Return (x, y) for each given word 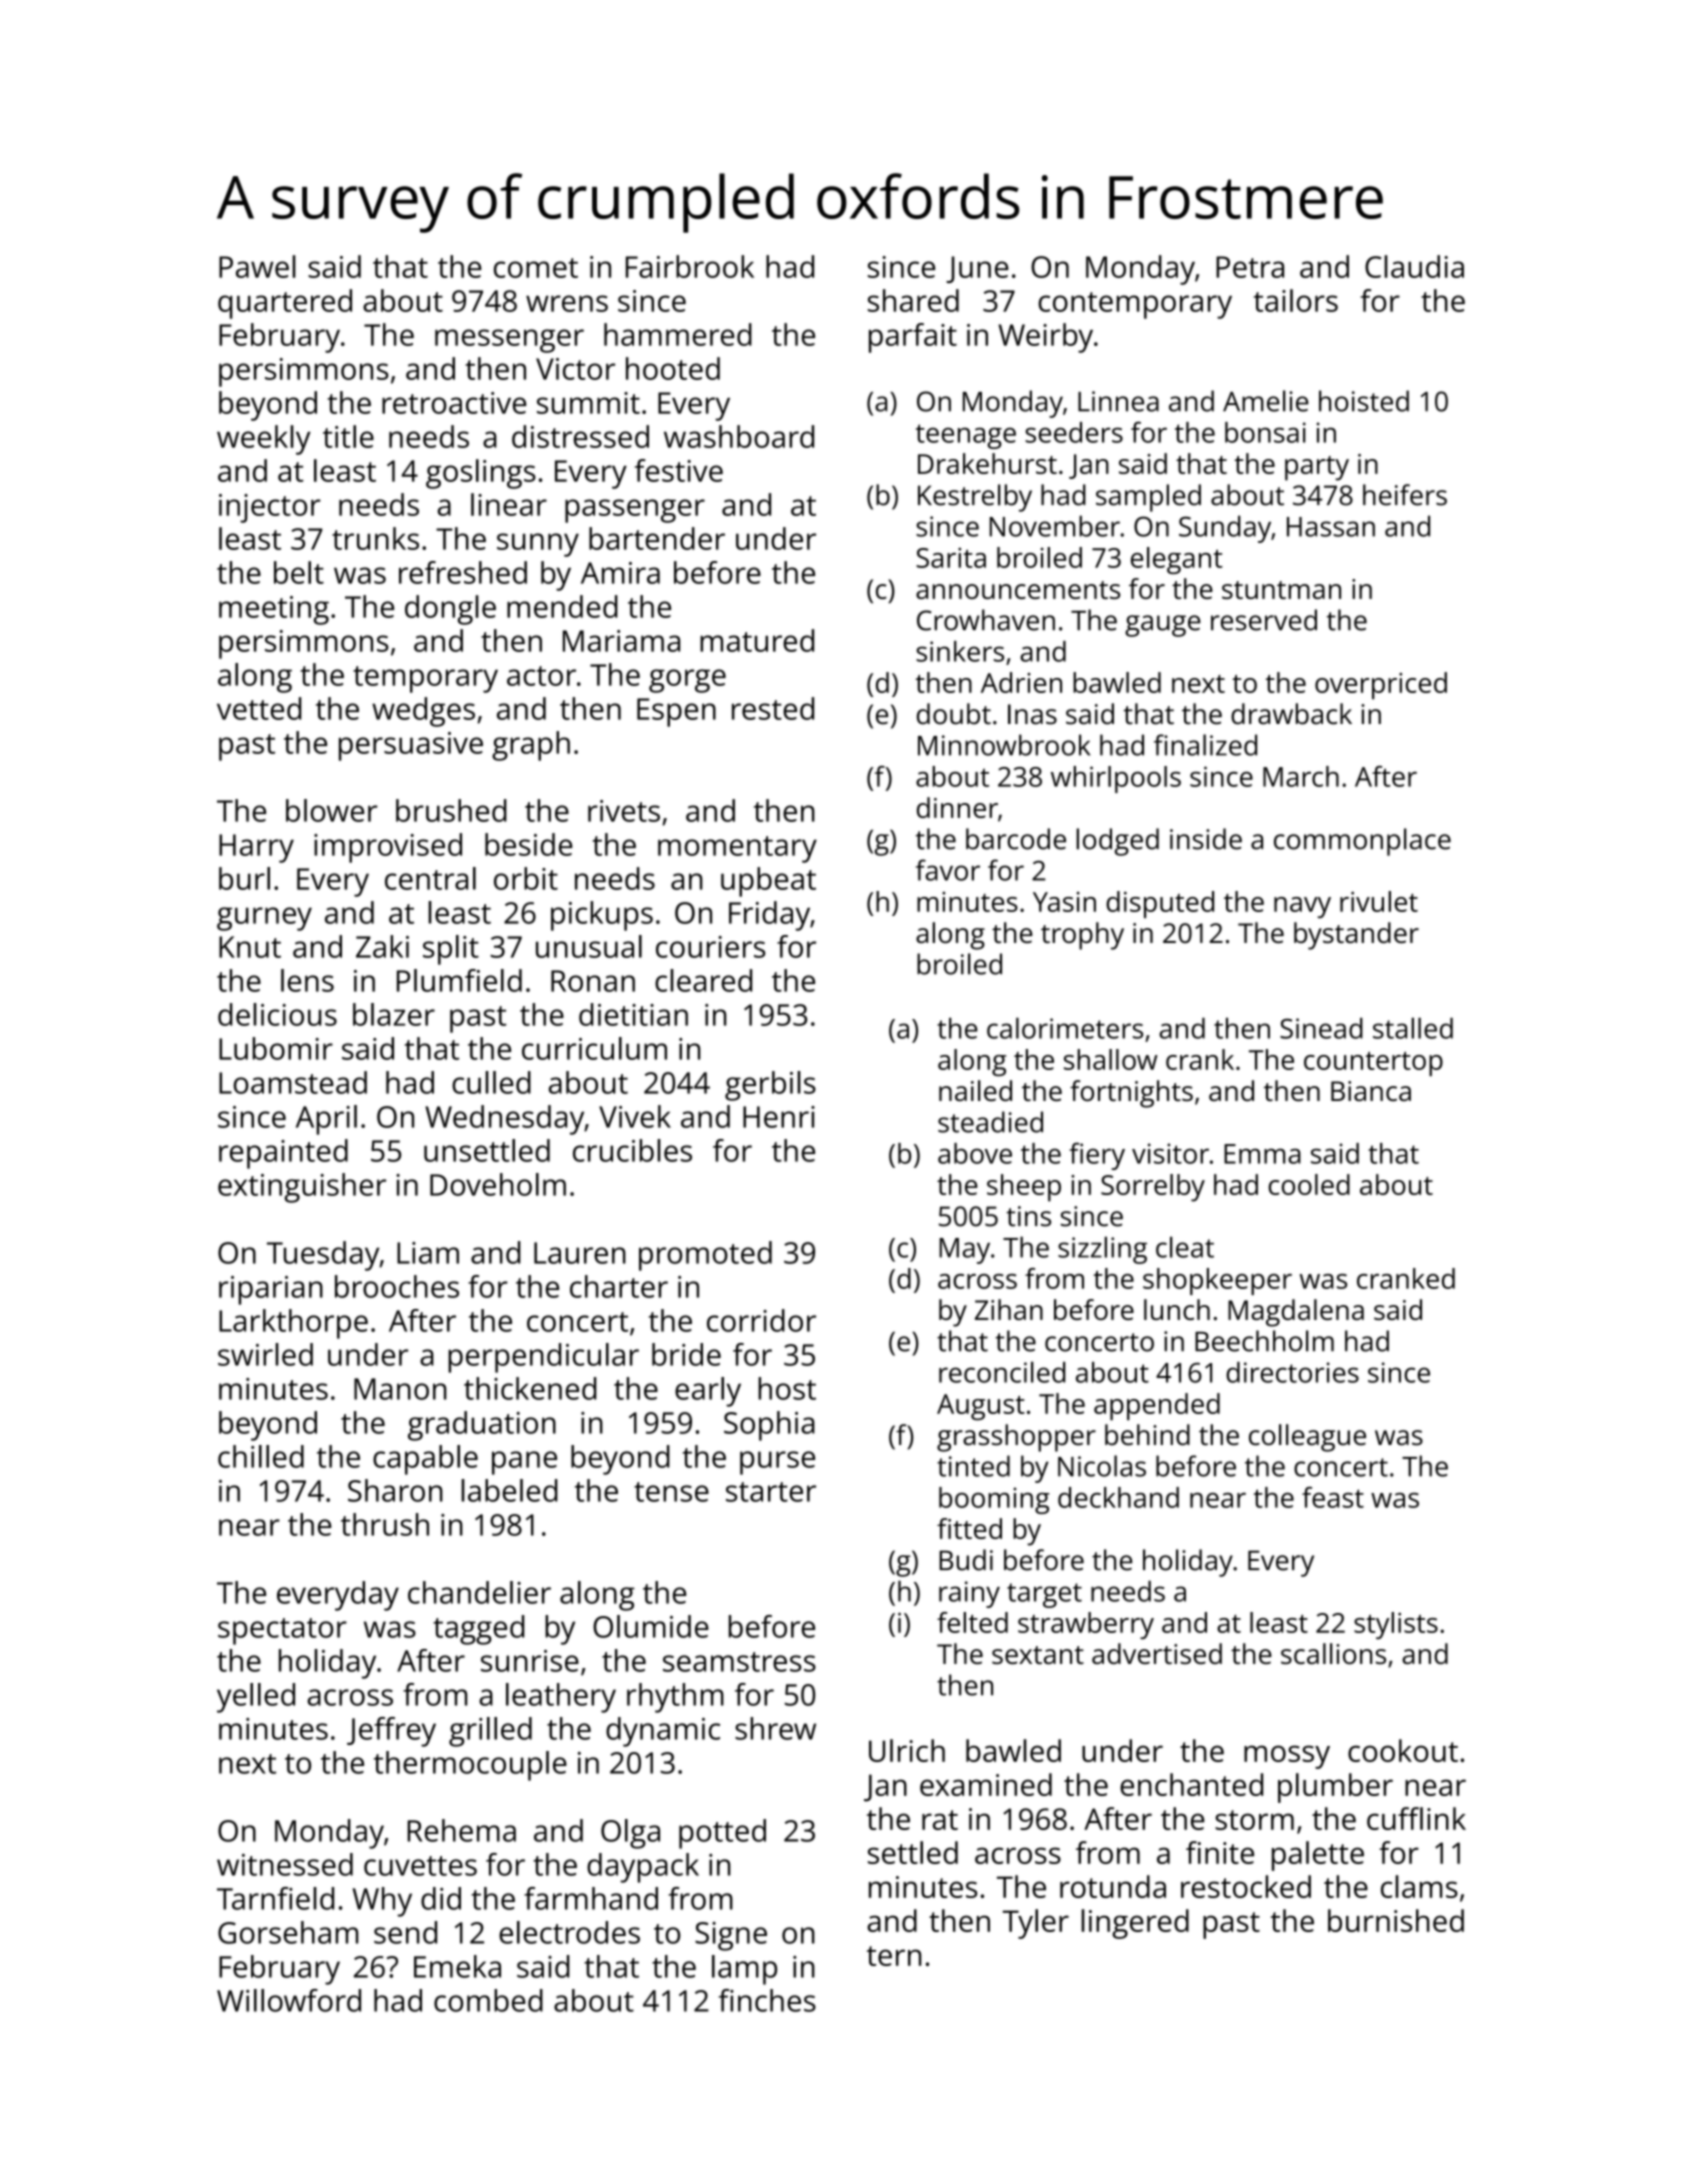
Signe (731, 1936)
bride (686, 1354)
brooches (397, 1286)
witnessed (285, 1864)
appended (1157, 1407)
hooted (673, 368)
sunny (538, 545)
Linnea (1118, 401)
